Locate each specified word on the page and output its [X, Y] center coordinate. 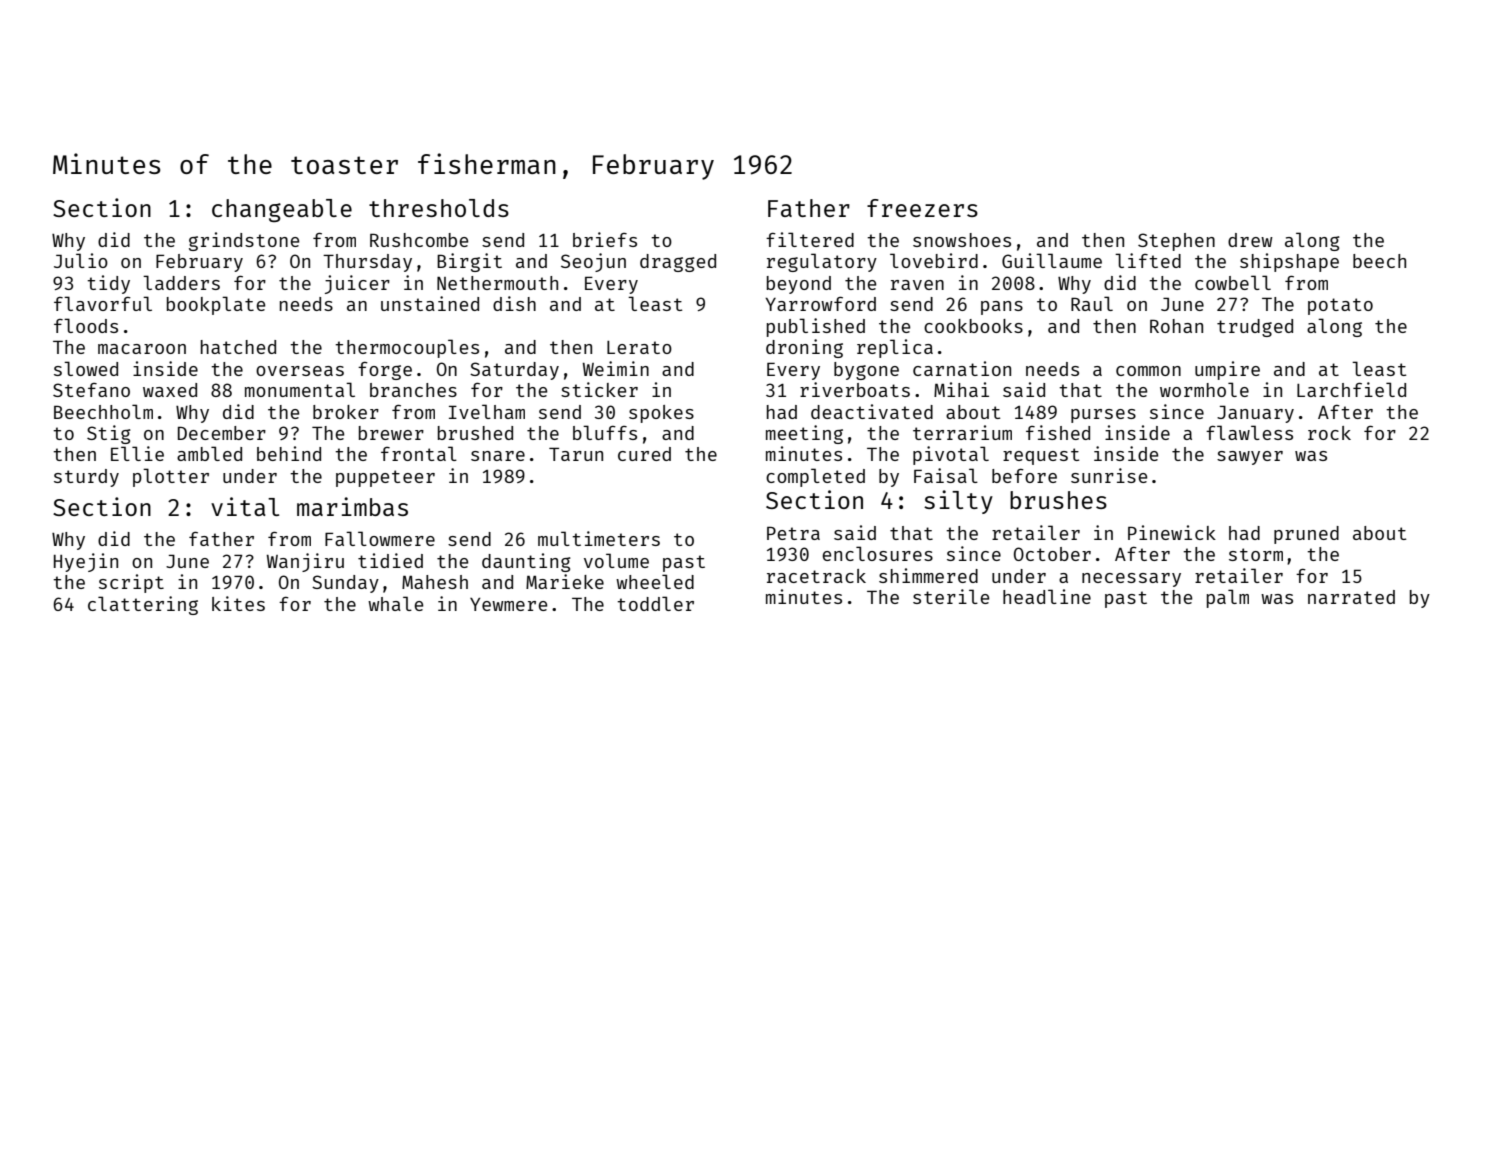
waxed [170, 390]
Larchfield [1351, 389]
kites [238, 603]
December [222, 433]
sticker [599, 389]
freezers [922, 208]
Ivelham [487, 411]
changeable [282, 210]
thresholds [439, 208]
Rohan [1176, 326]
